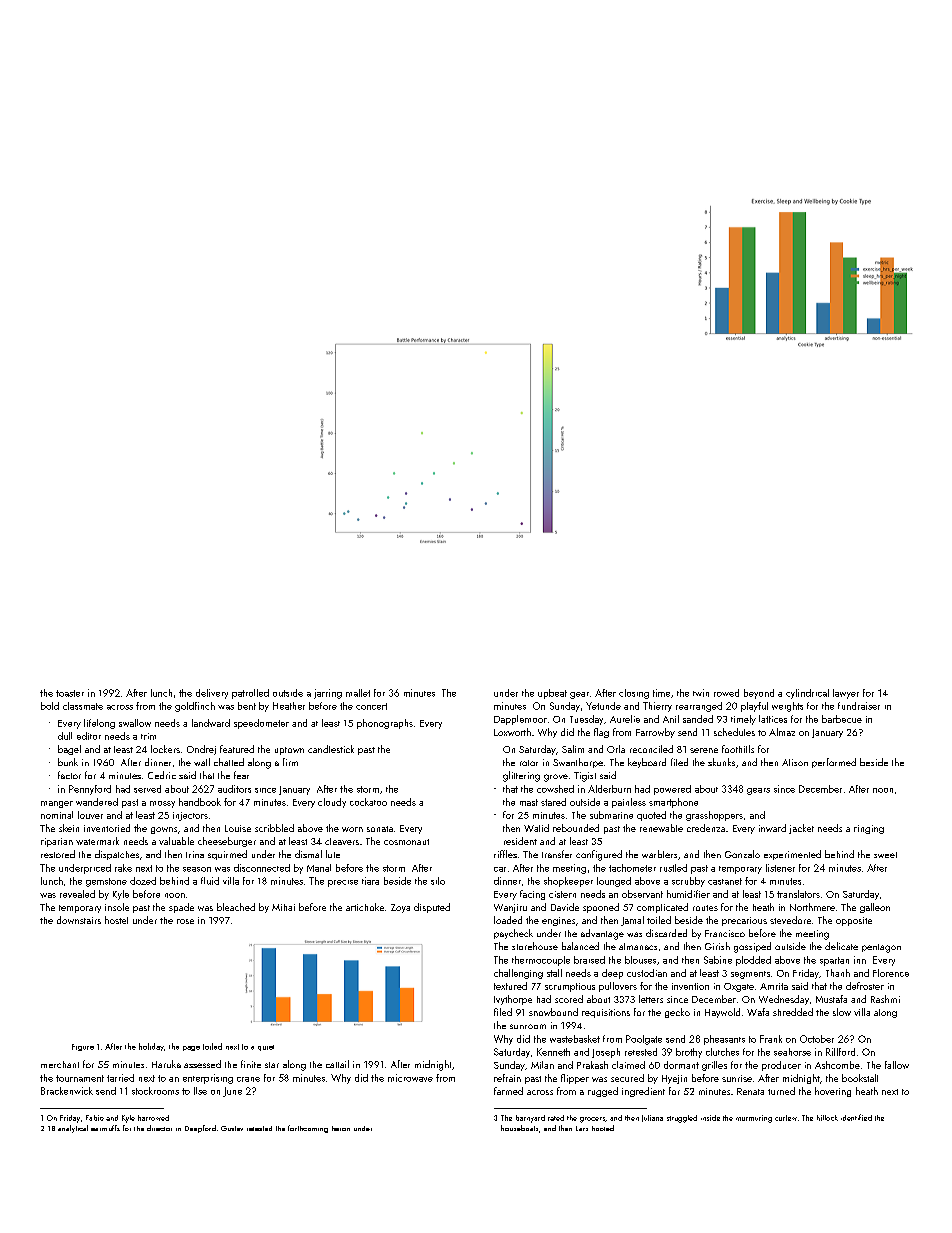 This screenshot has height=1233, width=952. What do you see at coordinates (513, 1000) in the screenshot?
I see `Ivythorpe` at bounding box center [513, 1000].
